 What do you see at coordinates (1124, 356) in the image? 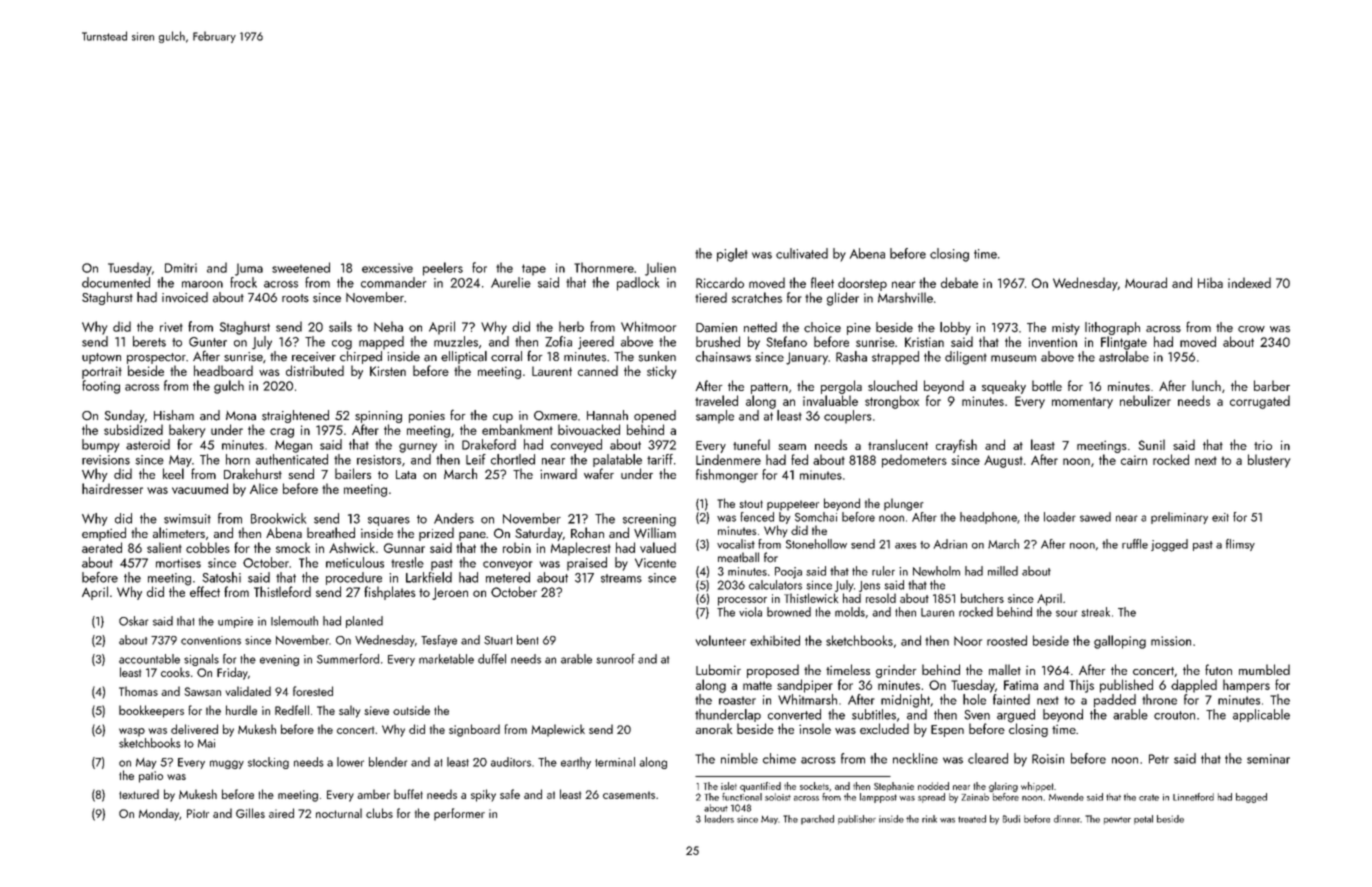
I see `astrolabe` at bounding box center [1124, 356].
